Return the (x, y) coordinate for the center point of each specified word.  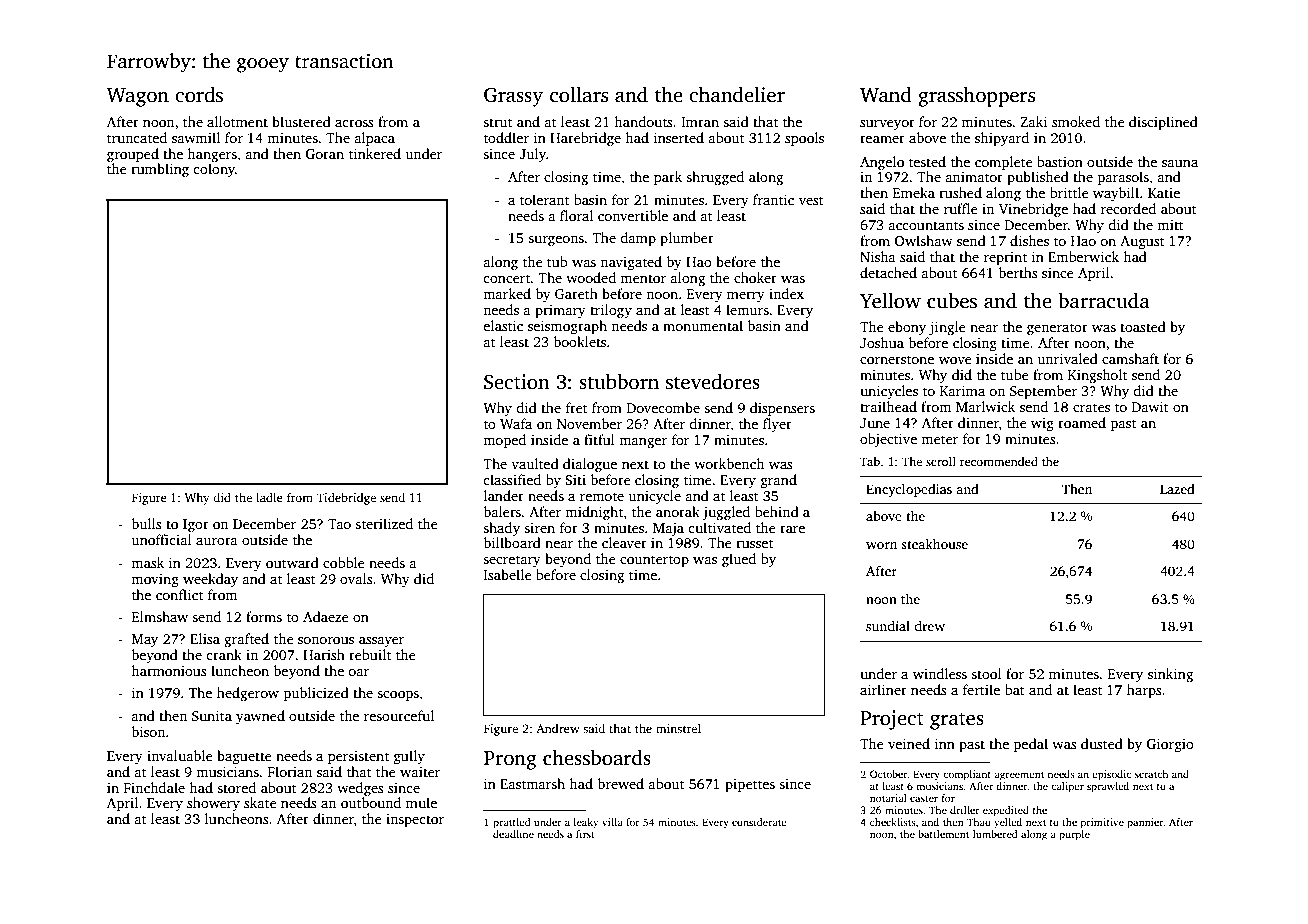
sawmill (196, 137)
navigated (631, 263)
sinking (1170, 675)
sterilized (384, 523)
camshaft (1130, 358)
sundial (888, 626)
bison (148, 731)
